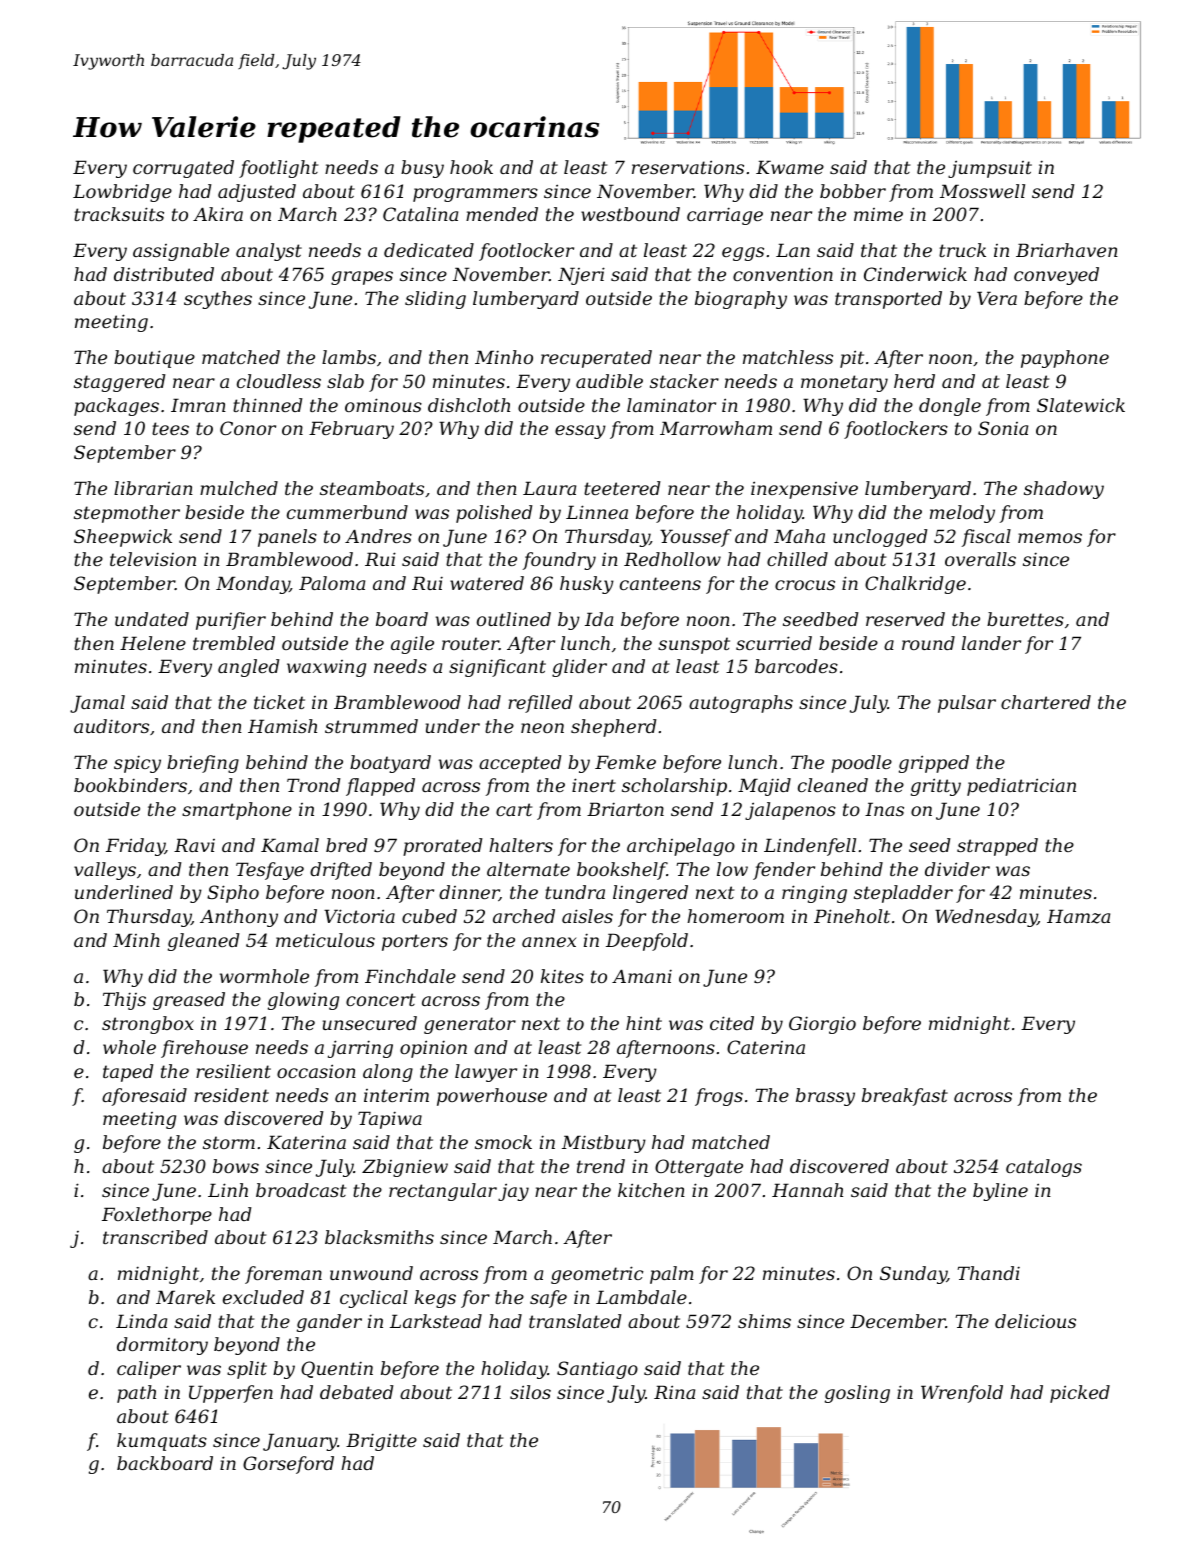 The height and width of the image is (1555, 1202). What do you see at coordinates (1078, 916) in the image?
I see `Hamza` at bounding box center [1078, 916].
